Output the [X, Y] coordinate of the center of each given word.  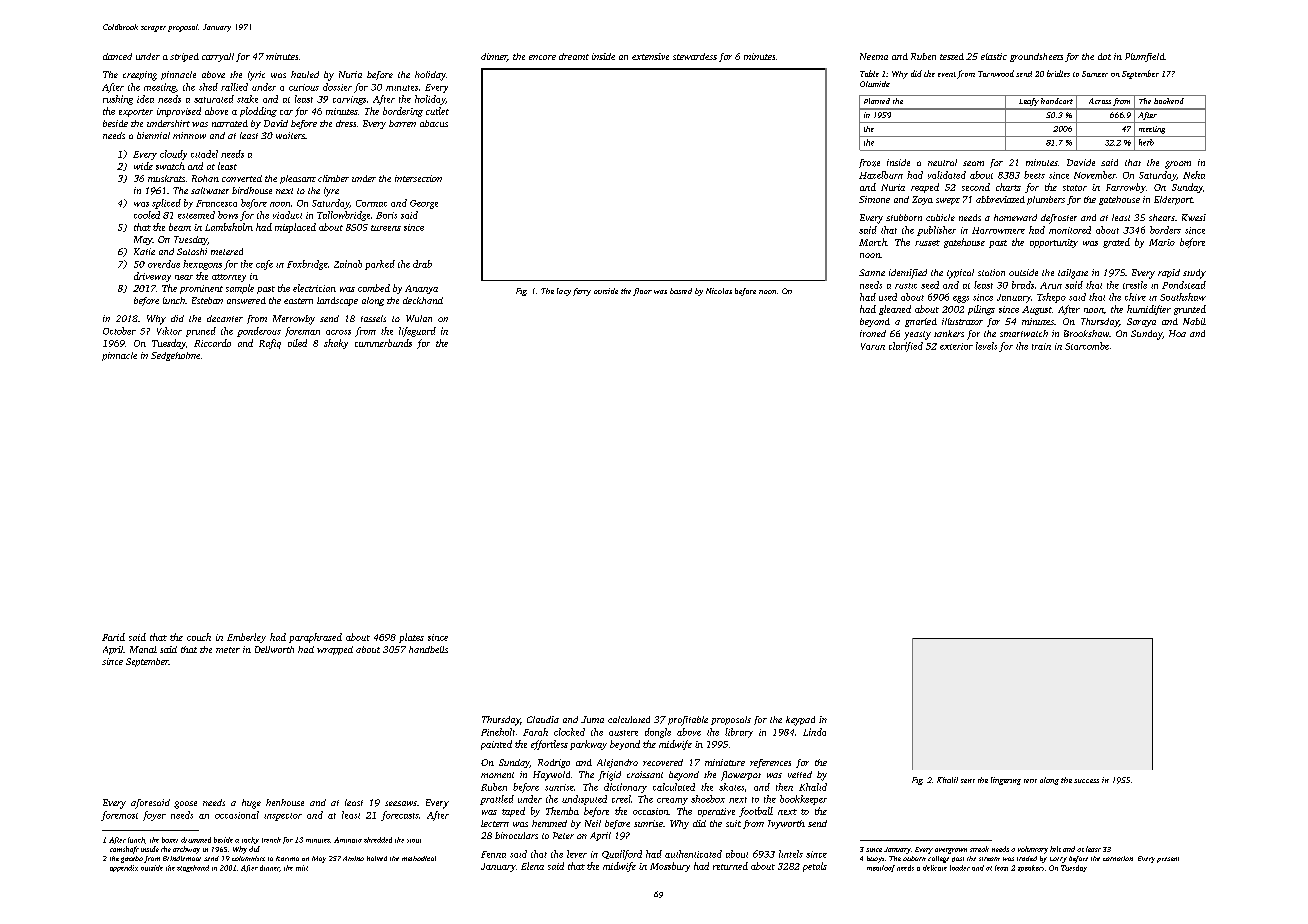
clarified [906, 347]
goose [185, 805]
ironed [873, 333]
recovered [663, 762]
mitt [302, 868]
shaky [336, 344]
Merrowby [294, 320]
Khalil [947, 780]
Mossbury [670, 867]
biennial [153, 135]
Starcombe [1087, 346]
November [1095, 175]
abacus [434, 123]
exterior [956, 346]
